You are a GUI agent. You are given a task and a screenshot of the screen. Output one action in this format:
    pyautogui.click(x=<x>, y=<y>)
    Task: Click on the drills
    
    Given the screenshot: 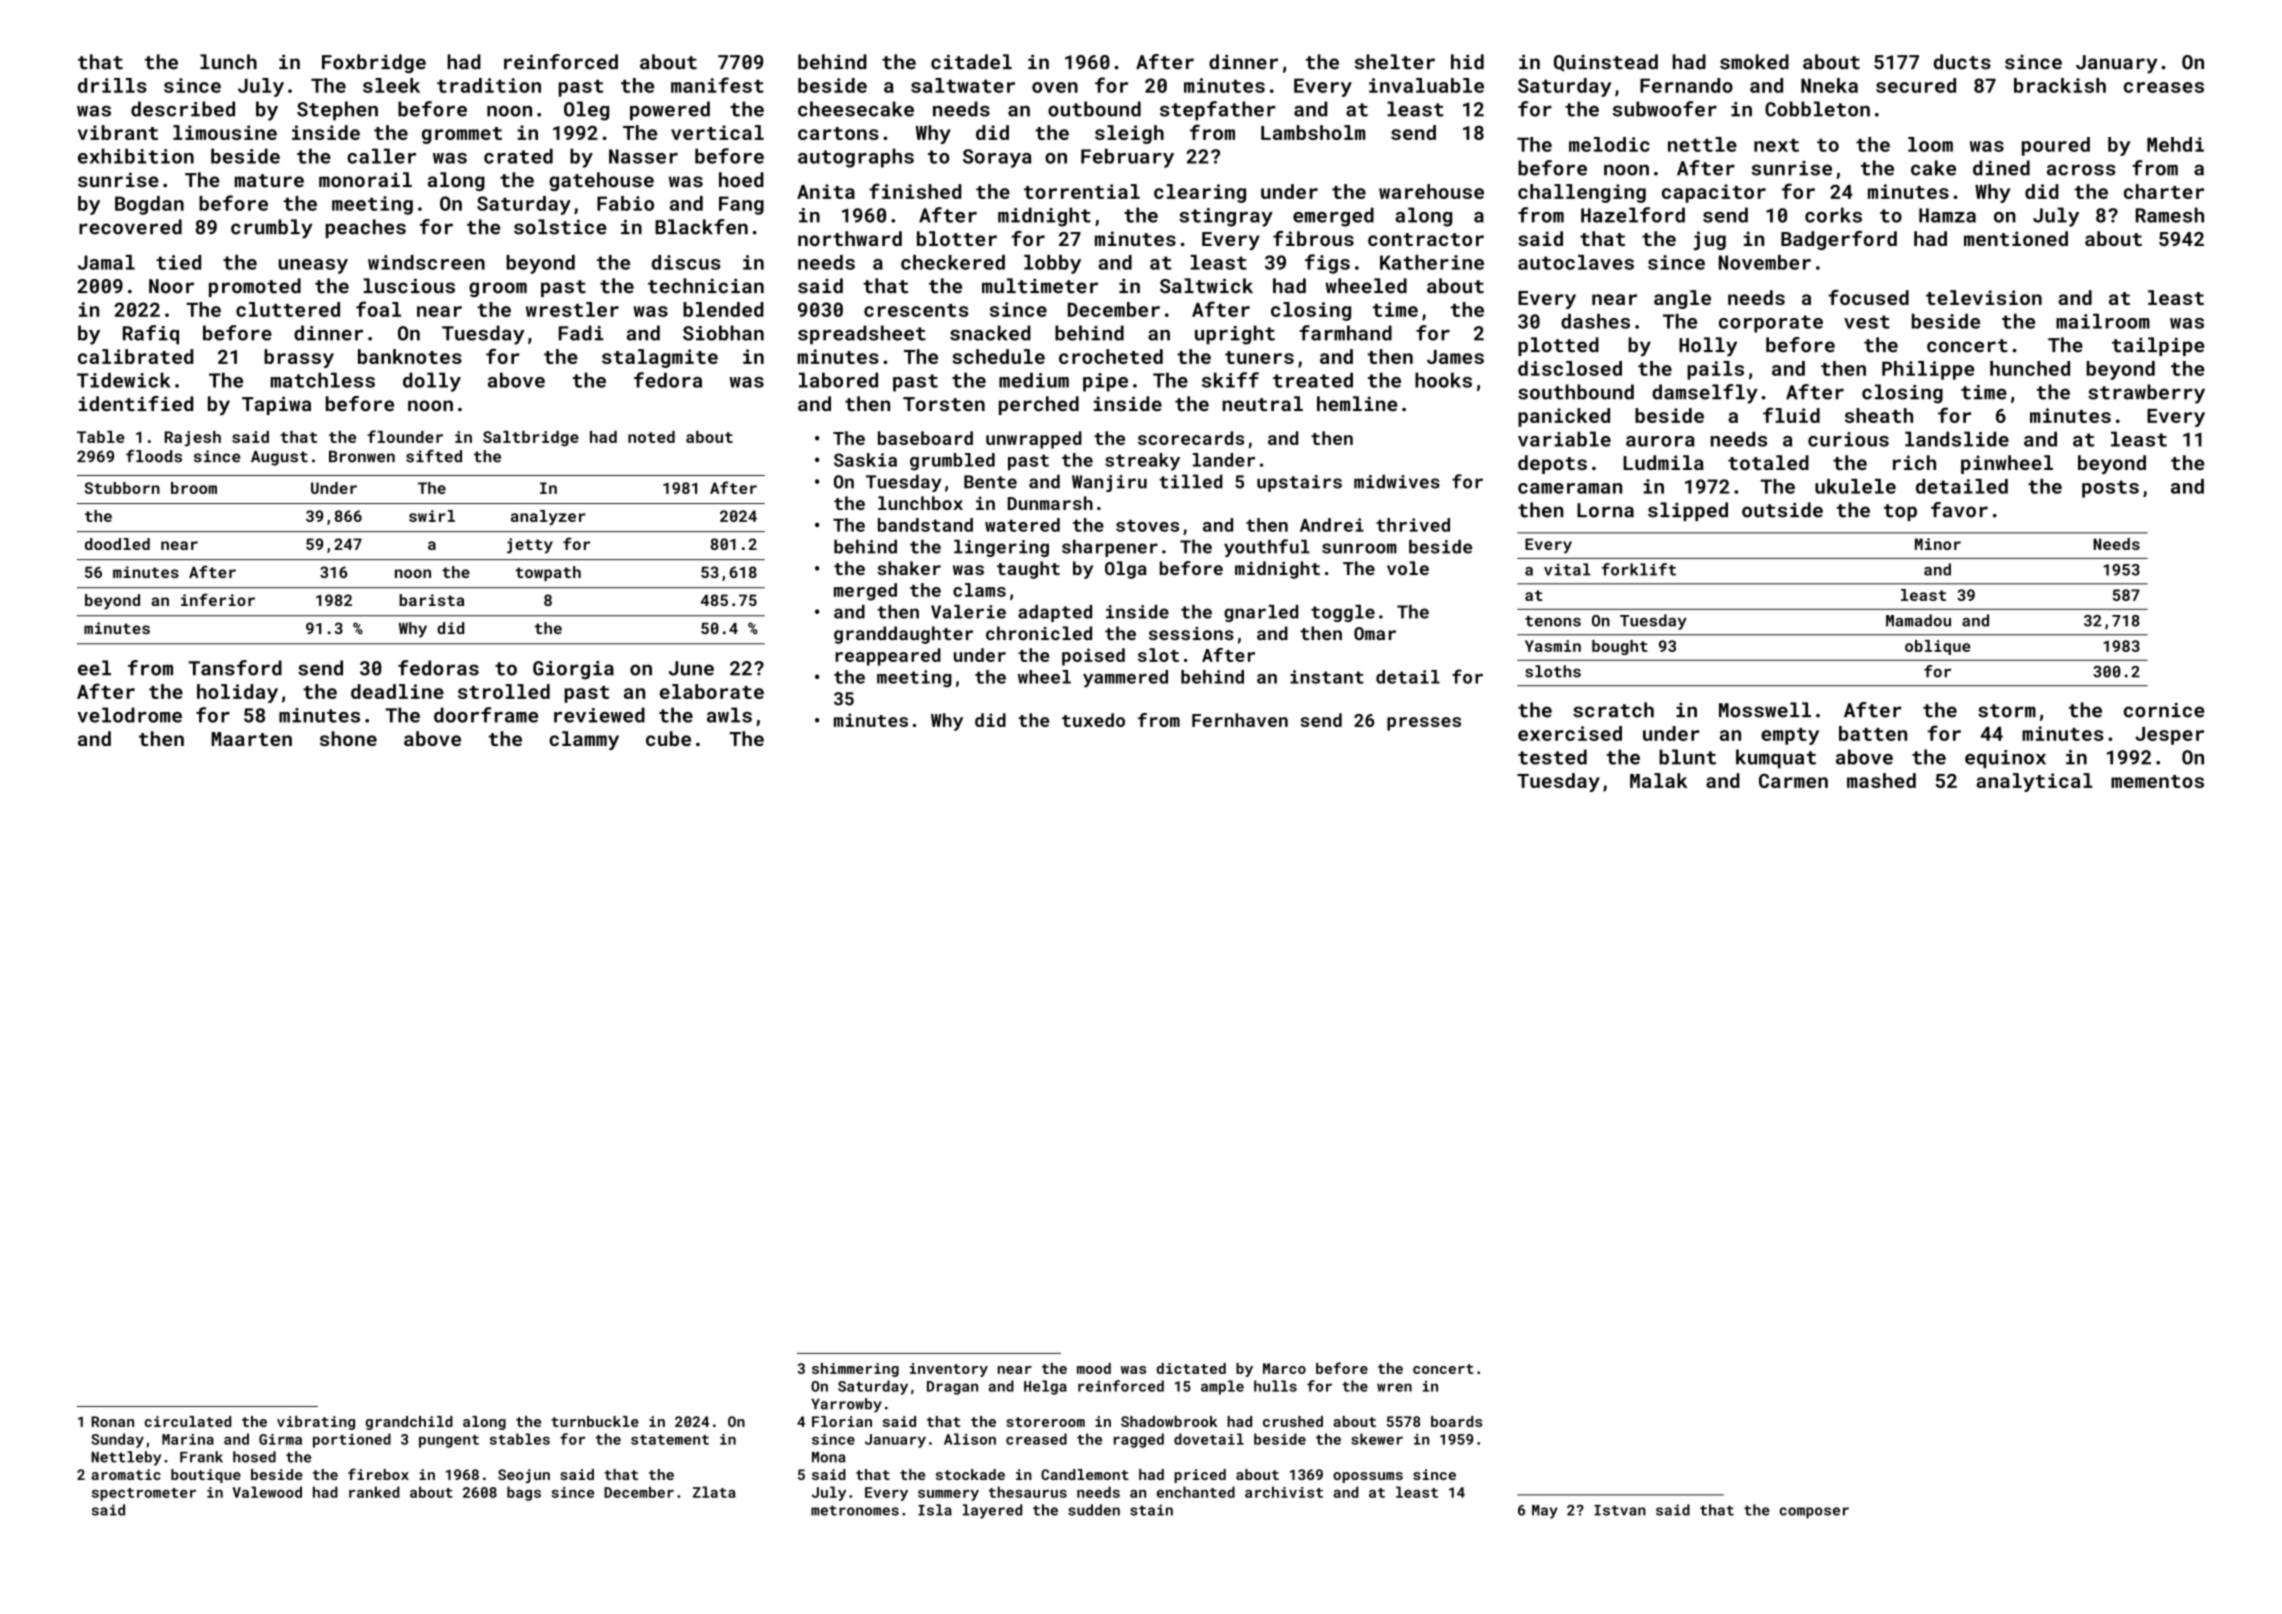 What is the action you would take?
    pyautogui.click(x=112, y=85)
